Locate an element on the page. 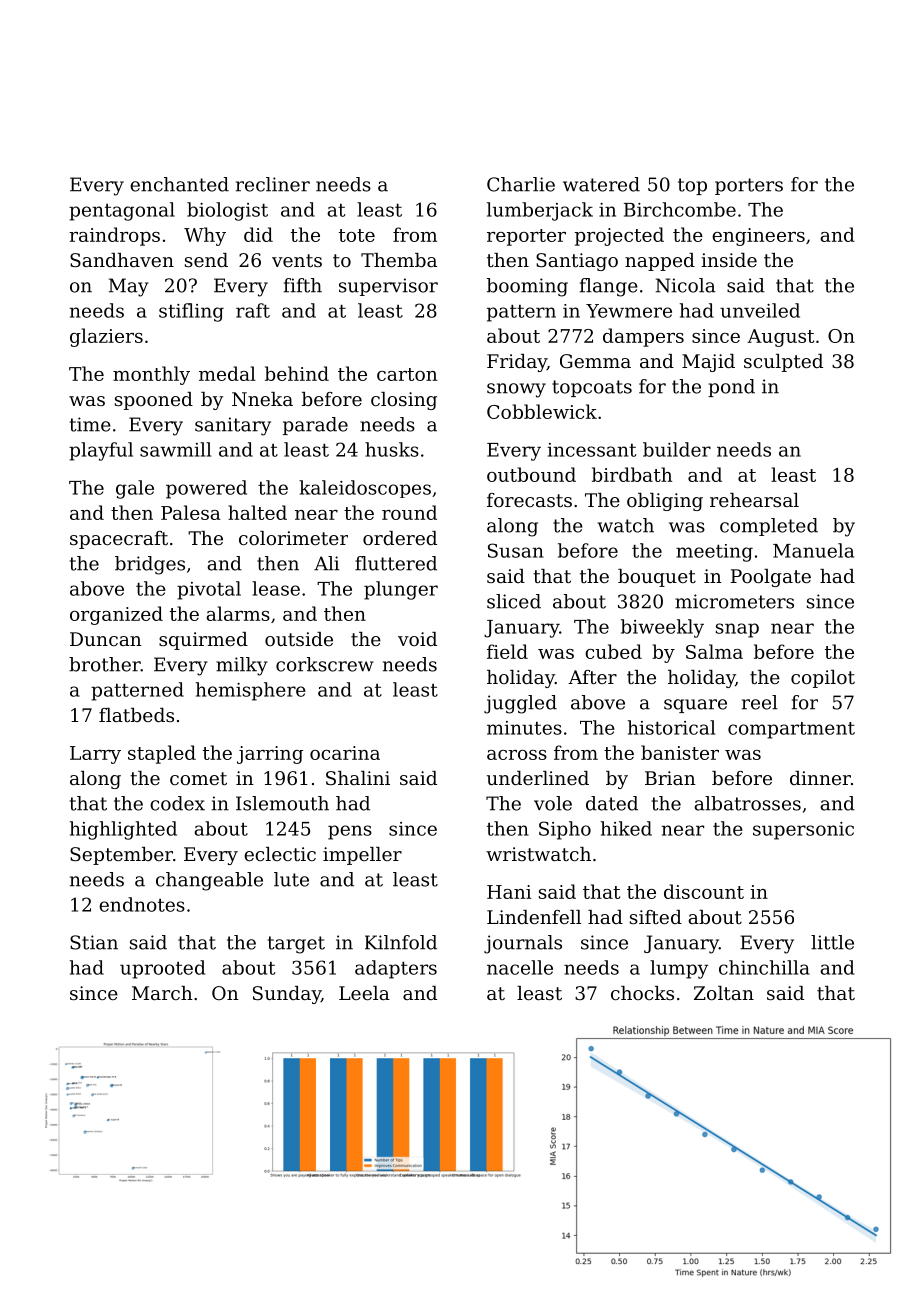 This document has height=1311, width=924. supersonic is located at coordinates (803, 831).
